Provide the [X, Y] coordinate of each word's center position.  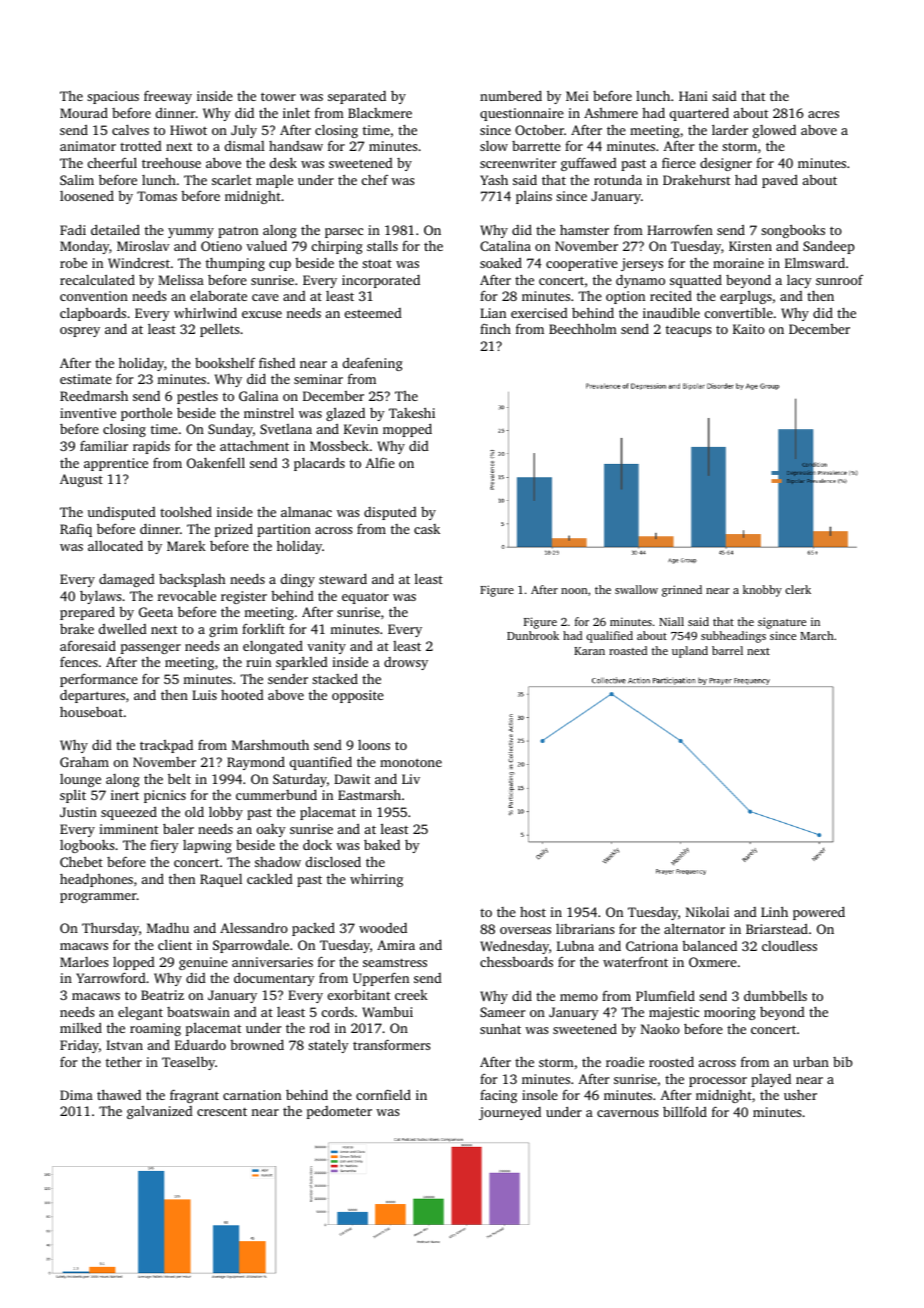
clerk [798, 589]
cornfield [383, 1094]
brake [77, 629]
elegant [140, 1013]
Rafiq [76, 530]
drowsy [406, 663]
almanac [306, 512]
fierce [679, 162]
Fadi [73, 230]
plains [534, 197]
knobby [762, 591]
